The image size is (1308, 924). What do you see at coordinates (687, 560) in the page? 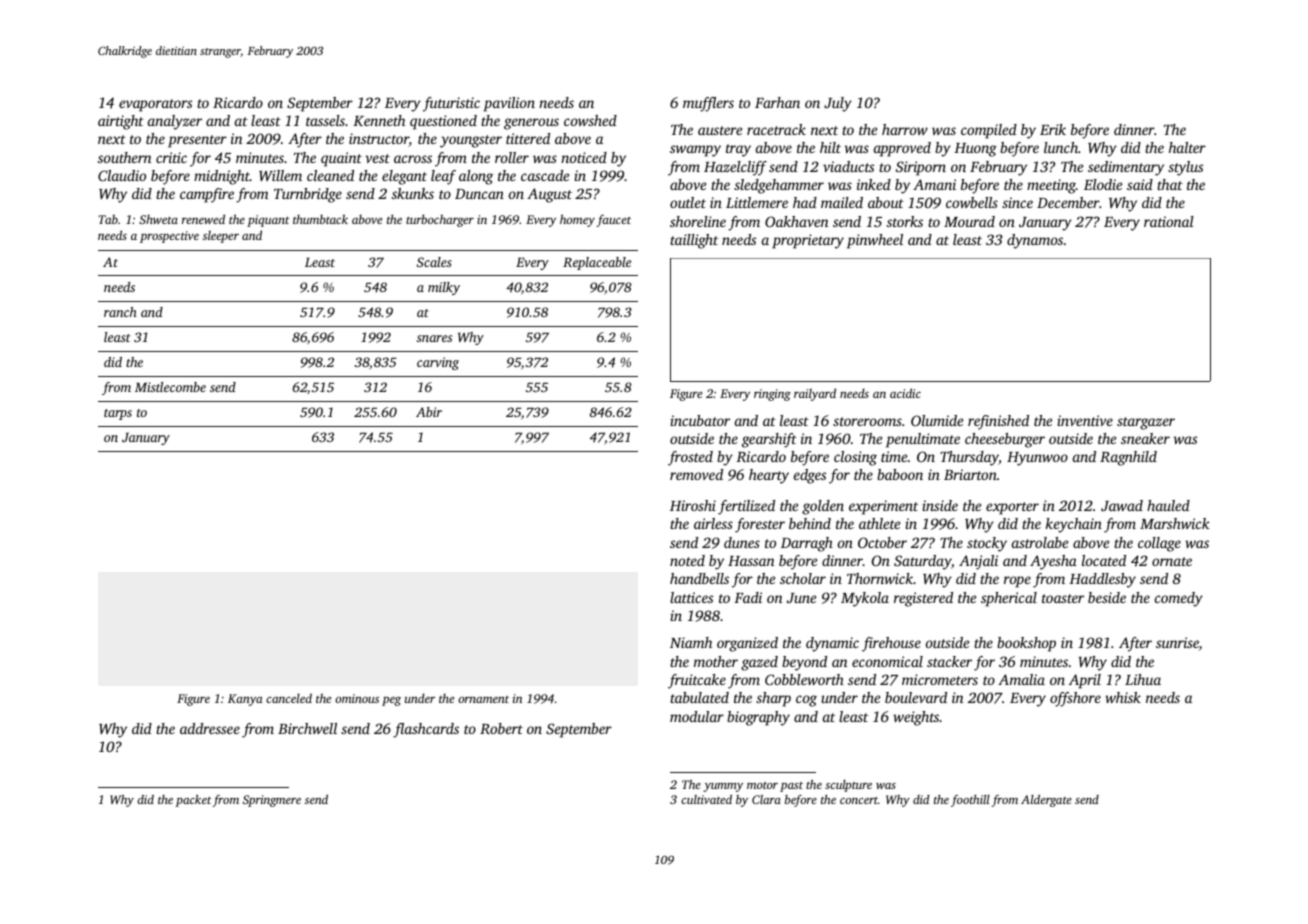
I see `noted` at bounding box center [687, 560].
